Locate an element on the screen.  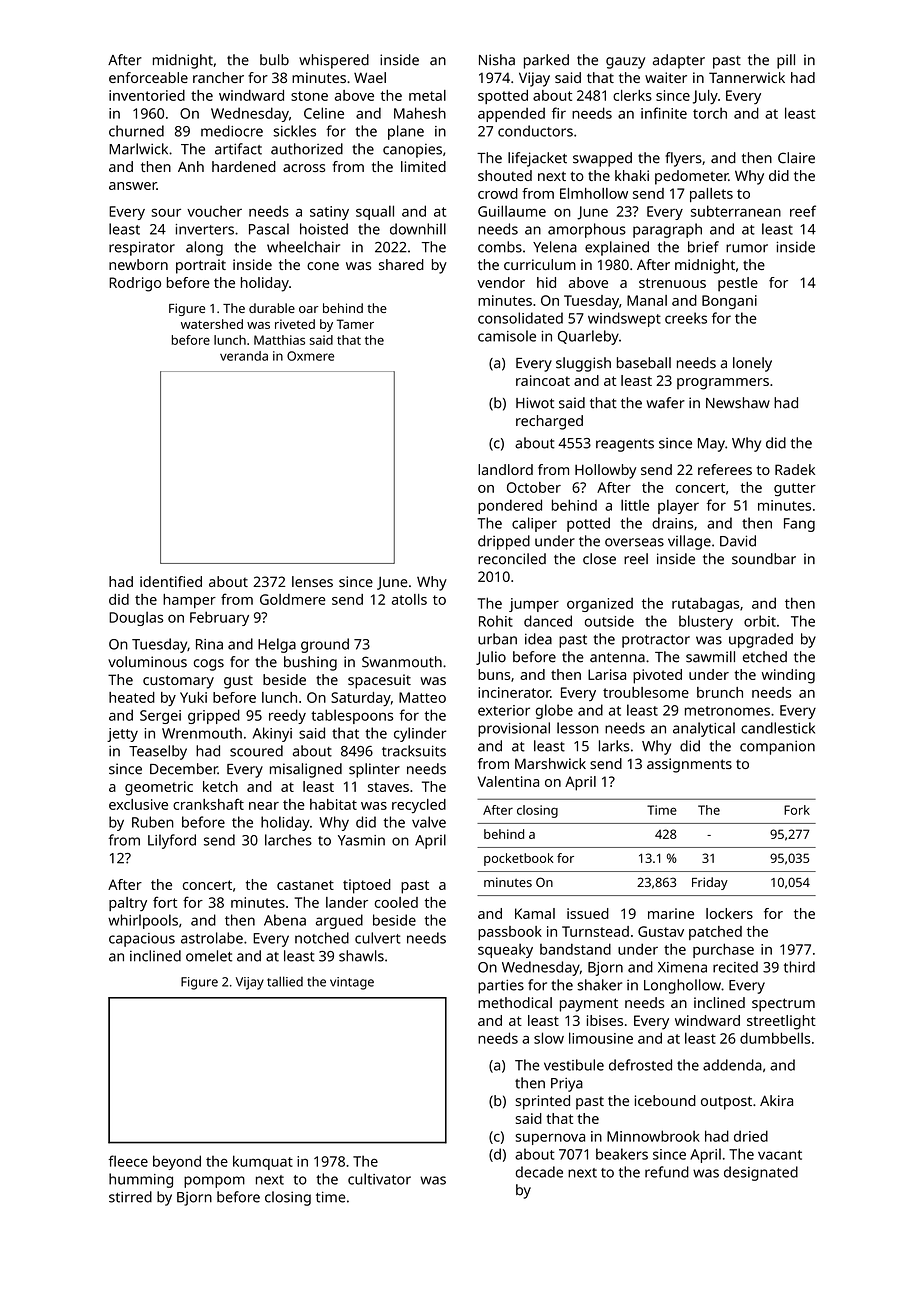
lenses is located at coordinates (312, 581).
